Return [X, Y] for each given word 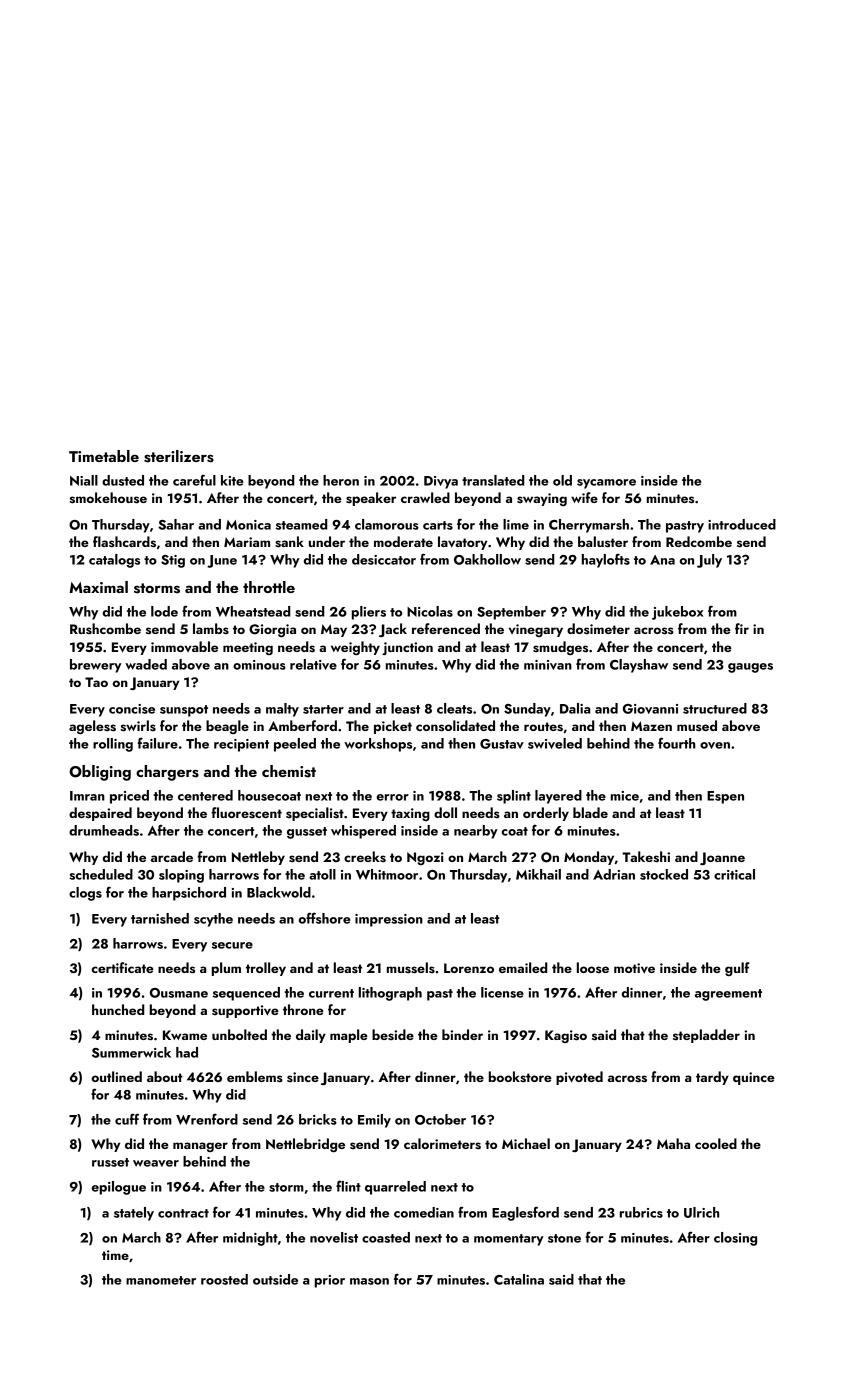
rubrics [641, 1212]
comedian [424, 1212]
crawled [425, 497]
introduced [742, 524]
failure [157, 743]
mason [369, 1281]
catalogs [114, 561]
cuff [127, 1119]
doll [445, 812]
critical [734, 874]
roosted [224, 1279]
